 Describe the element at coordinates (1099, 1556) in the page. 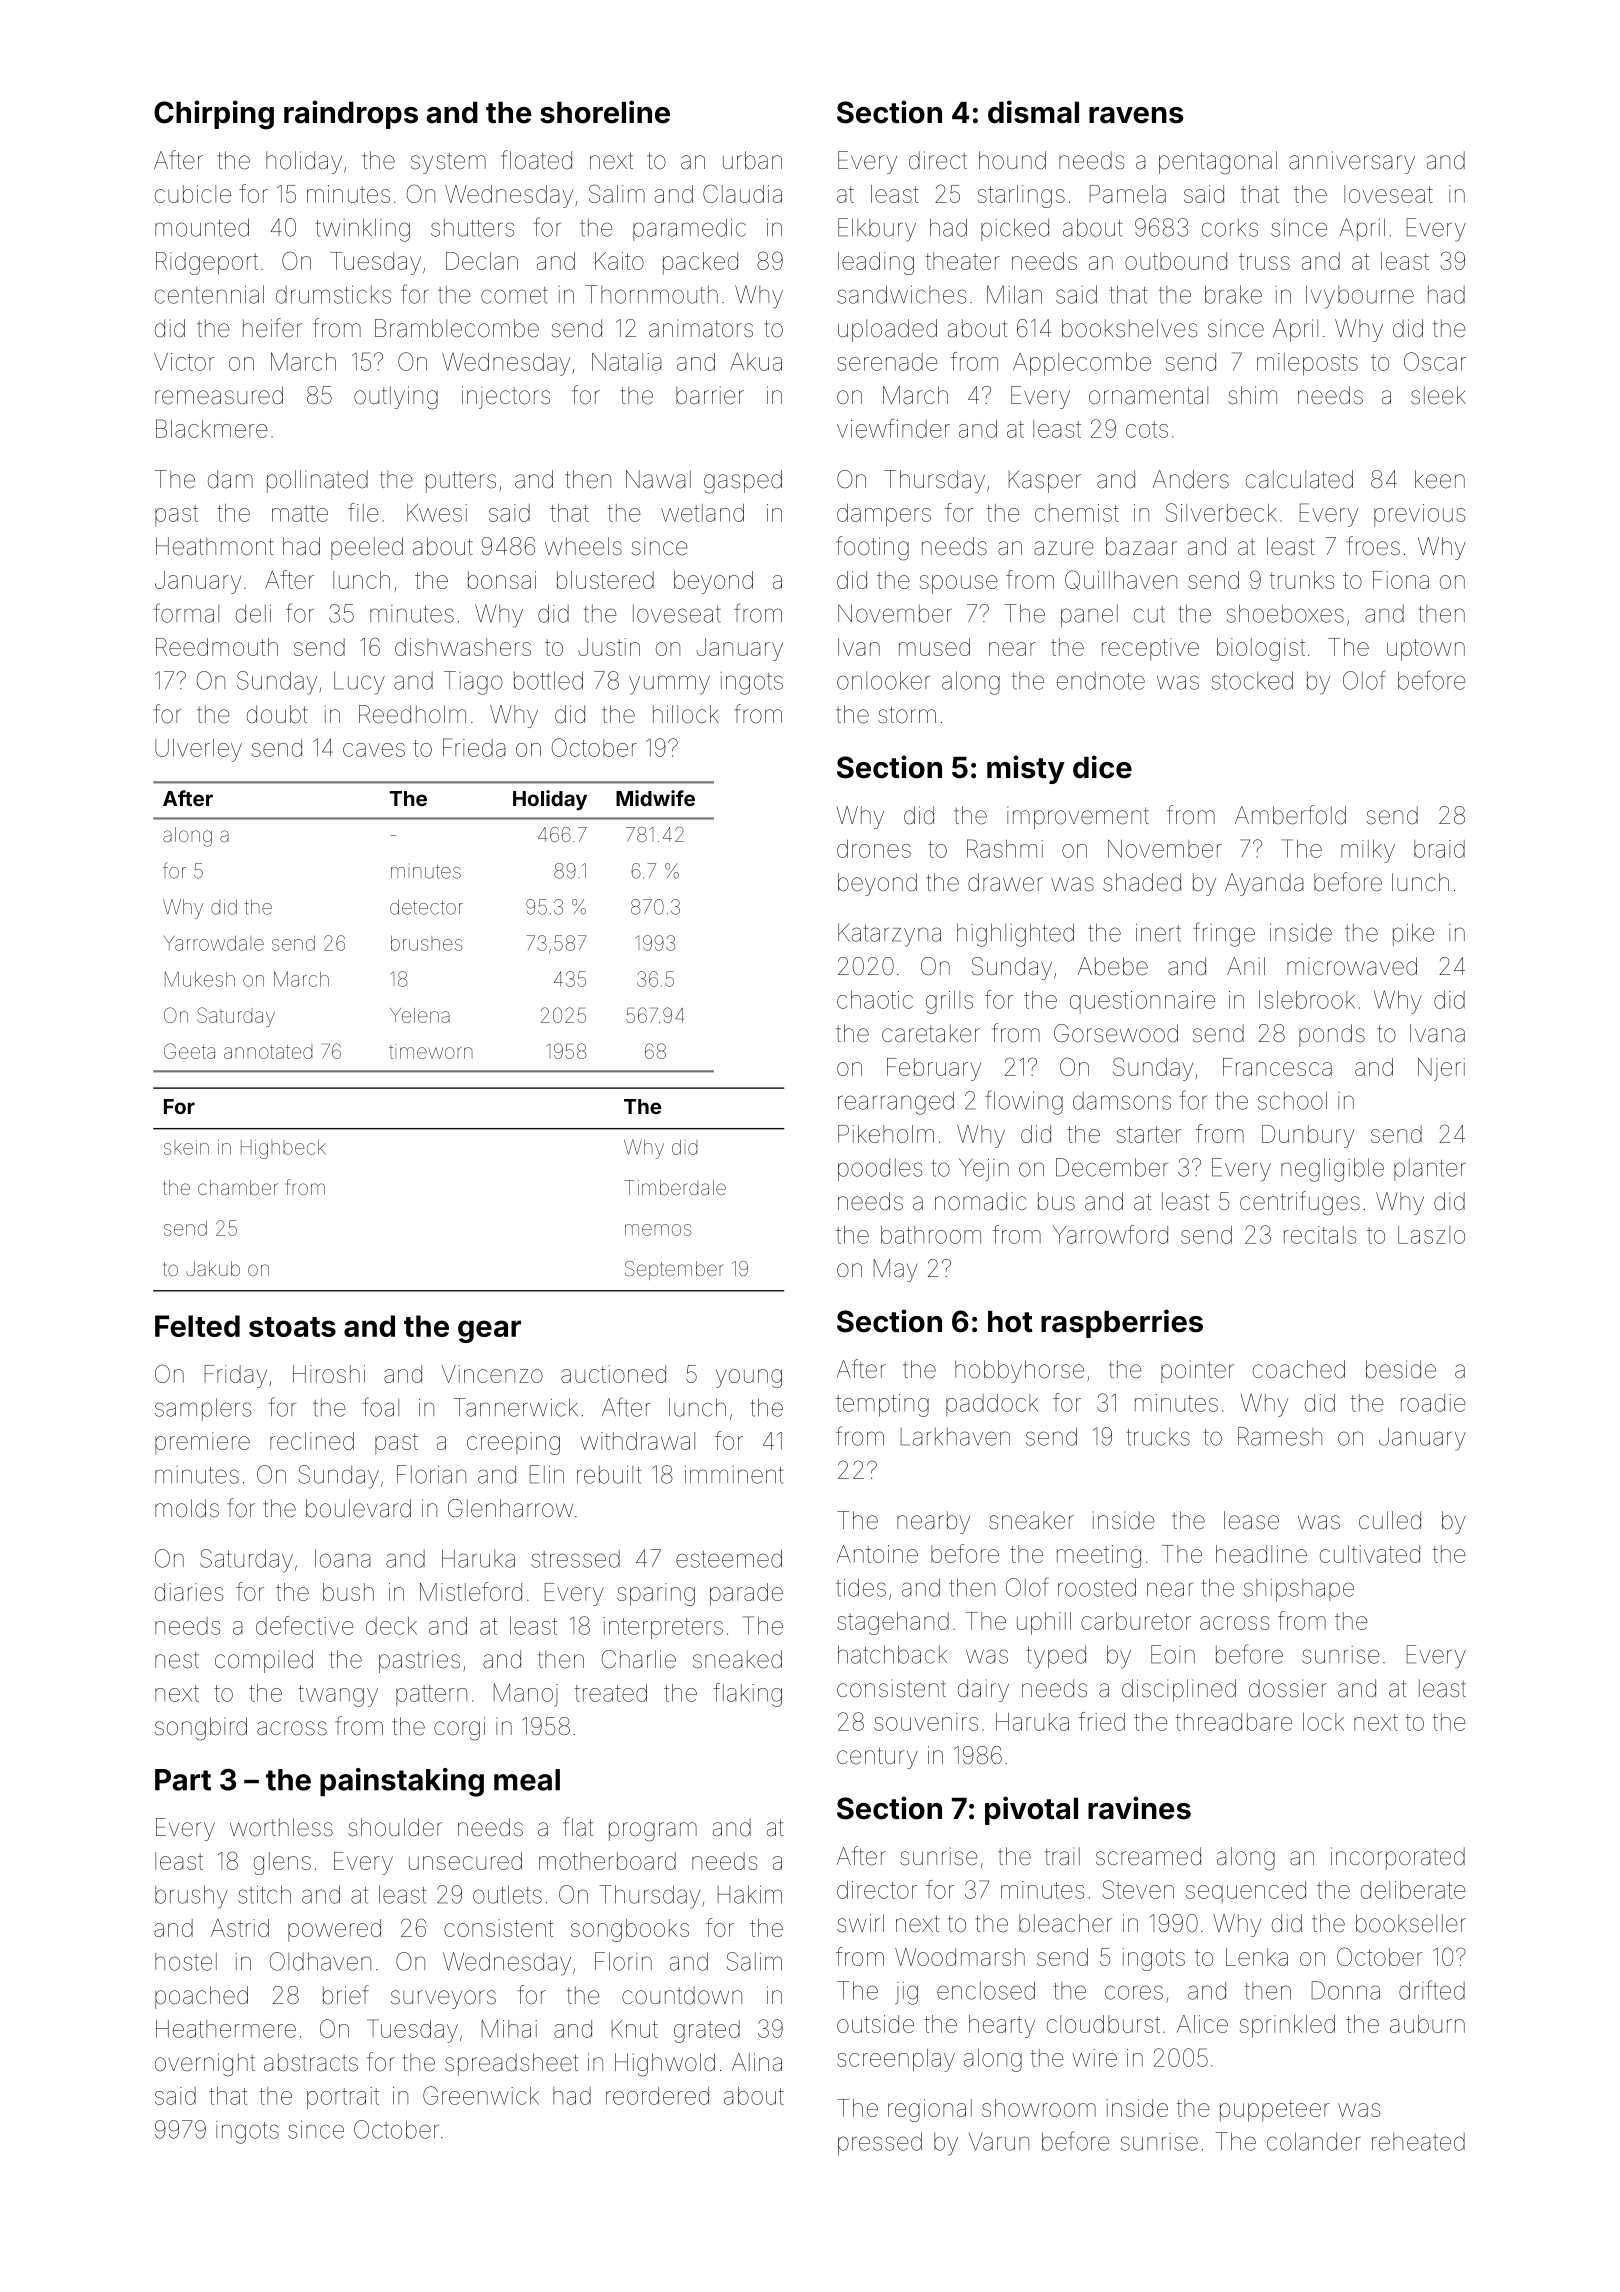

I see `meeting` at that location.
